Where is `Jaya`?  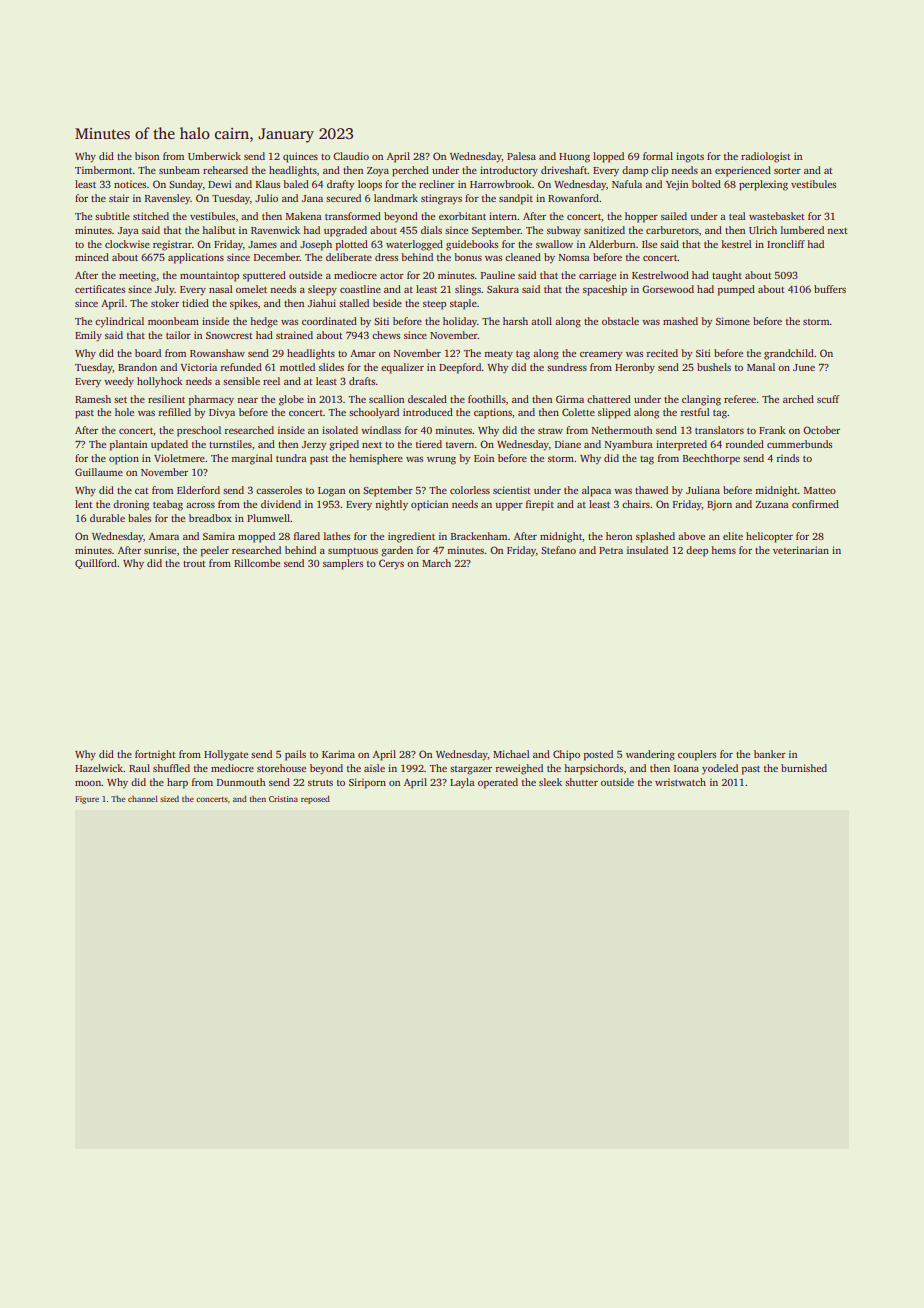
Jaya is located at coordinates (128, 232).
